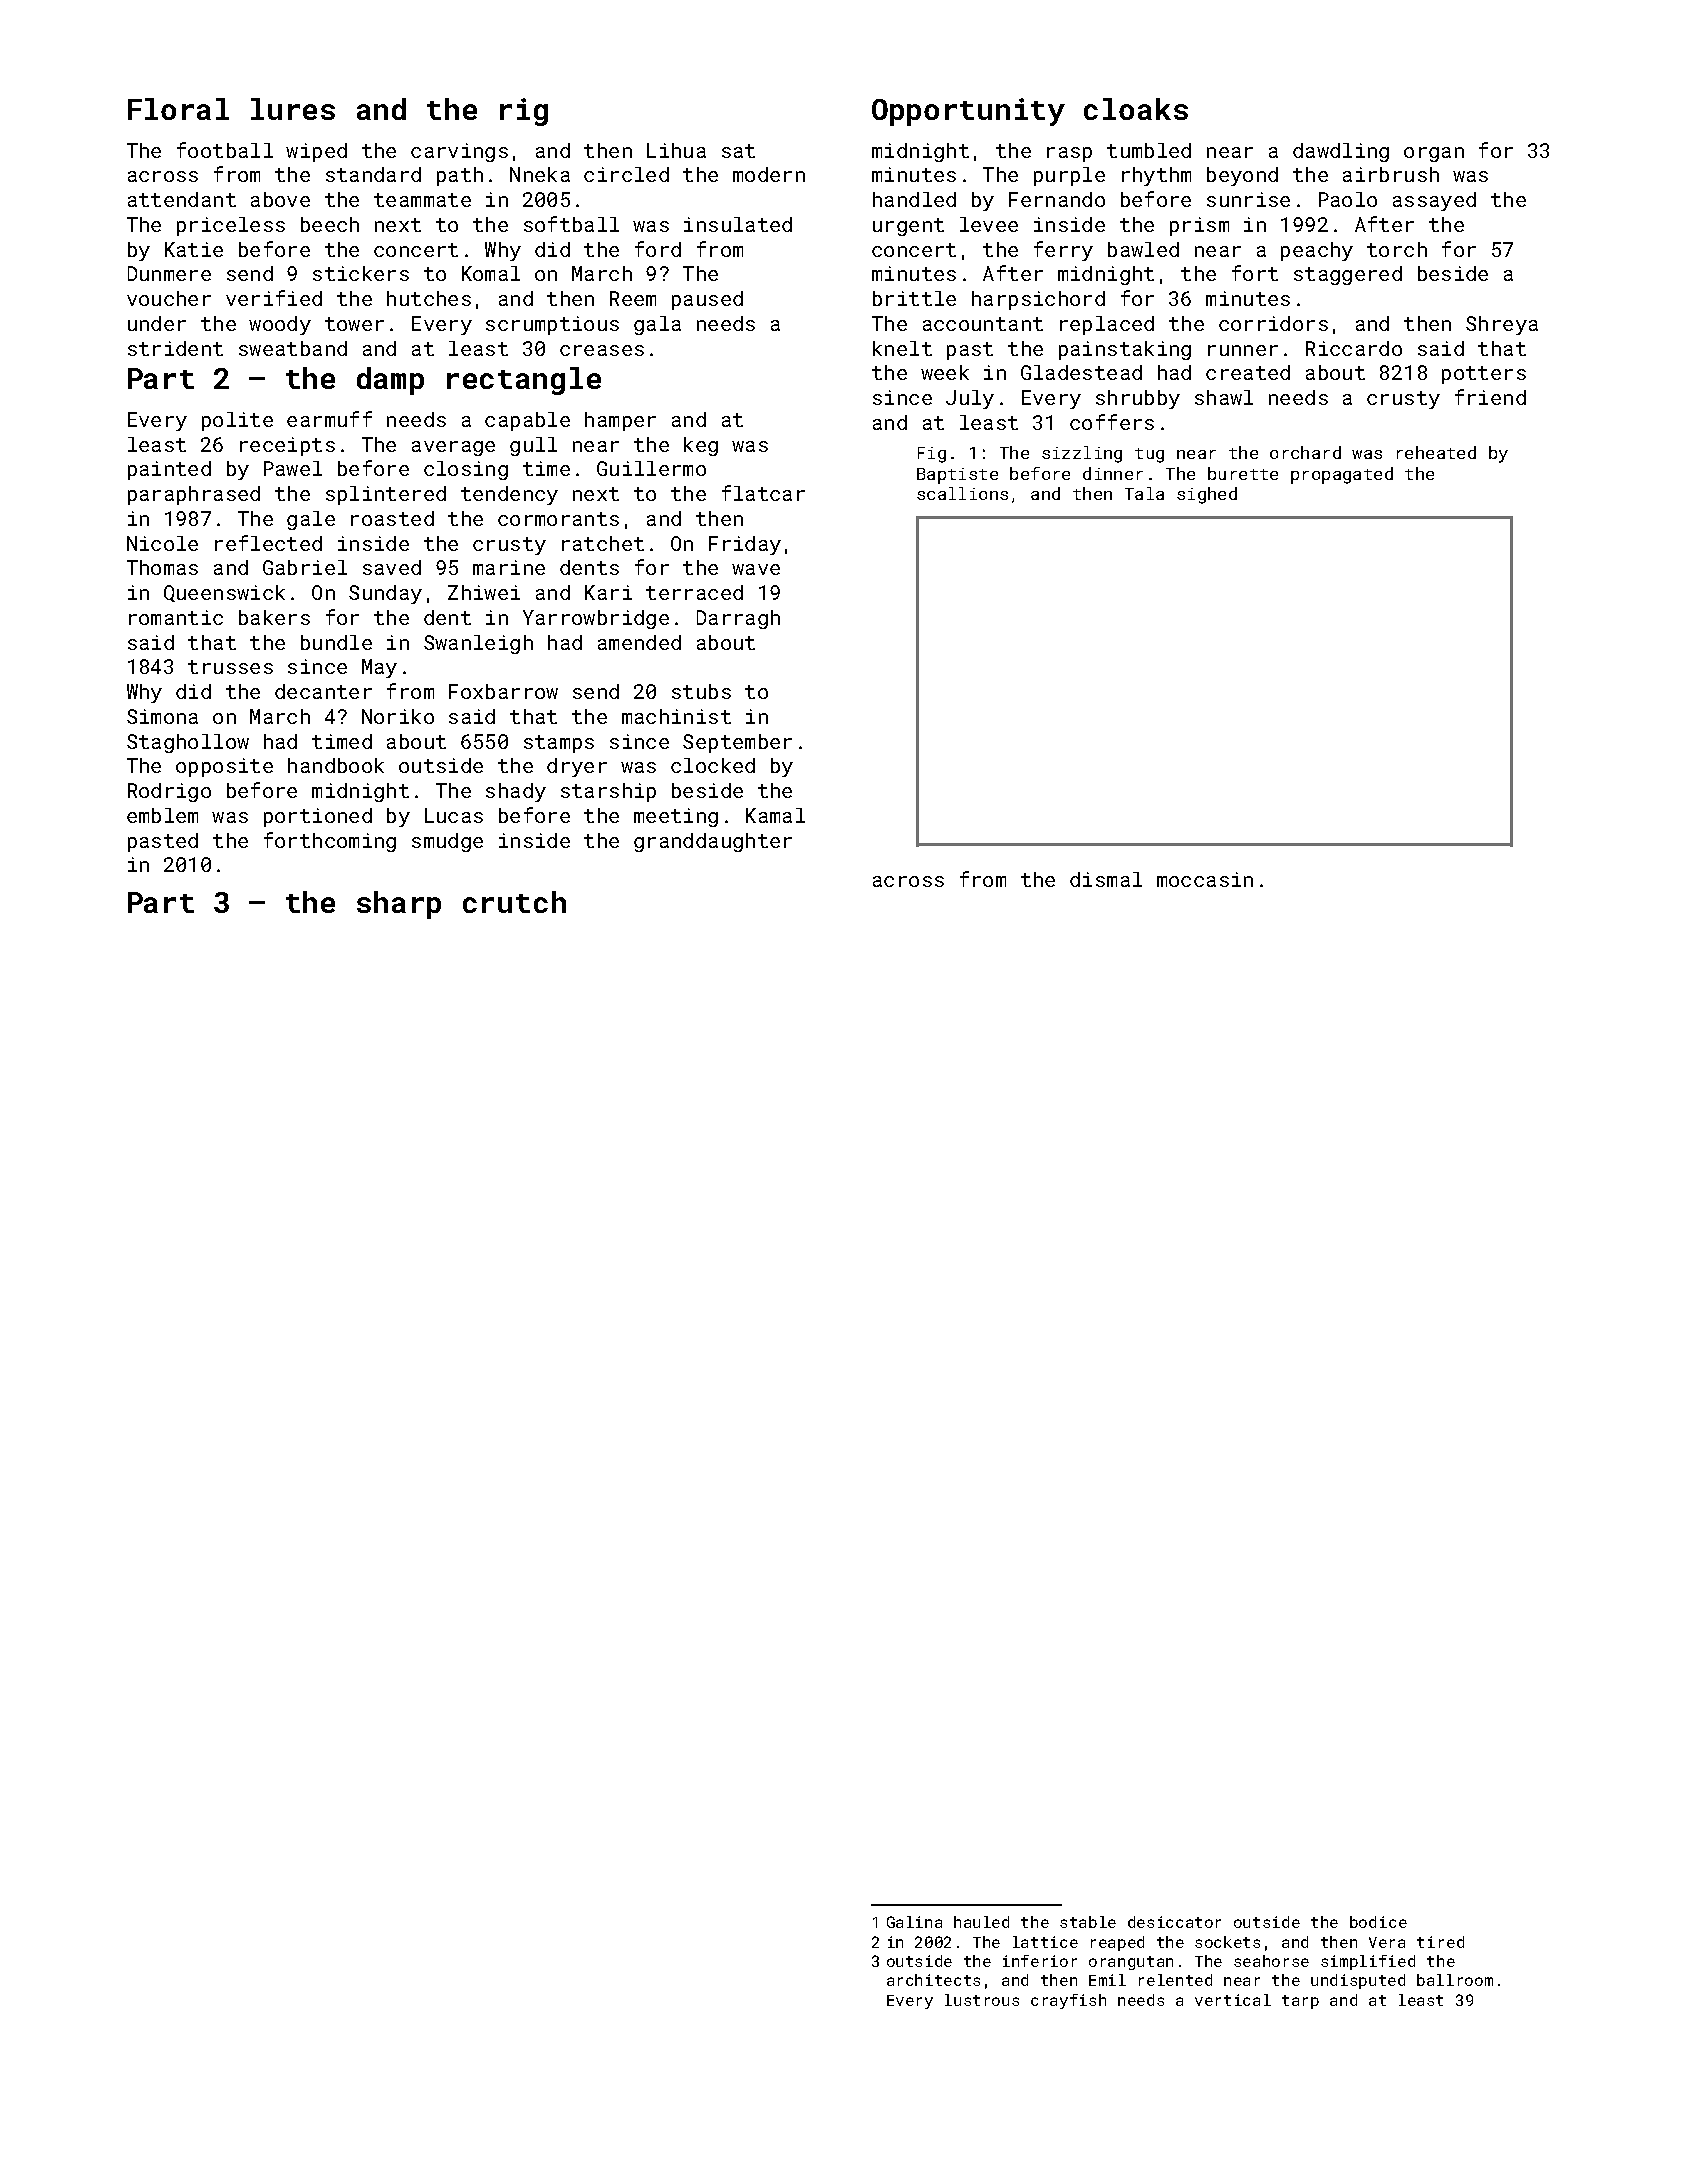  Describe the element at coordinates (914, 1922) in the document. I see `Galina` at that location.
